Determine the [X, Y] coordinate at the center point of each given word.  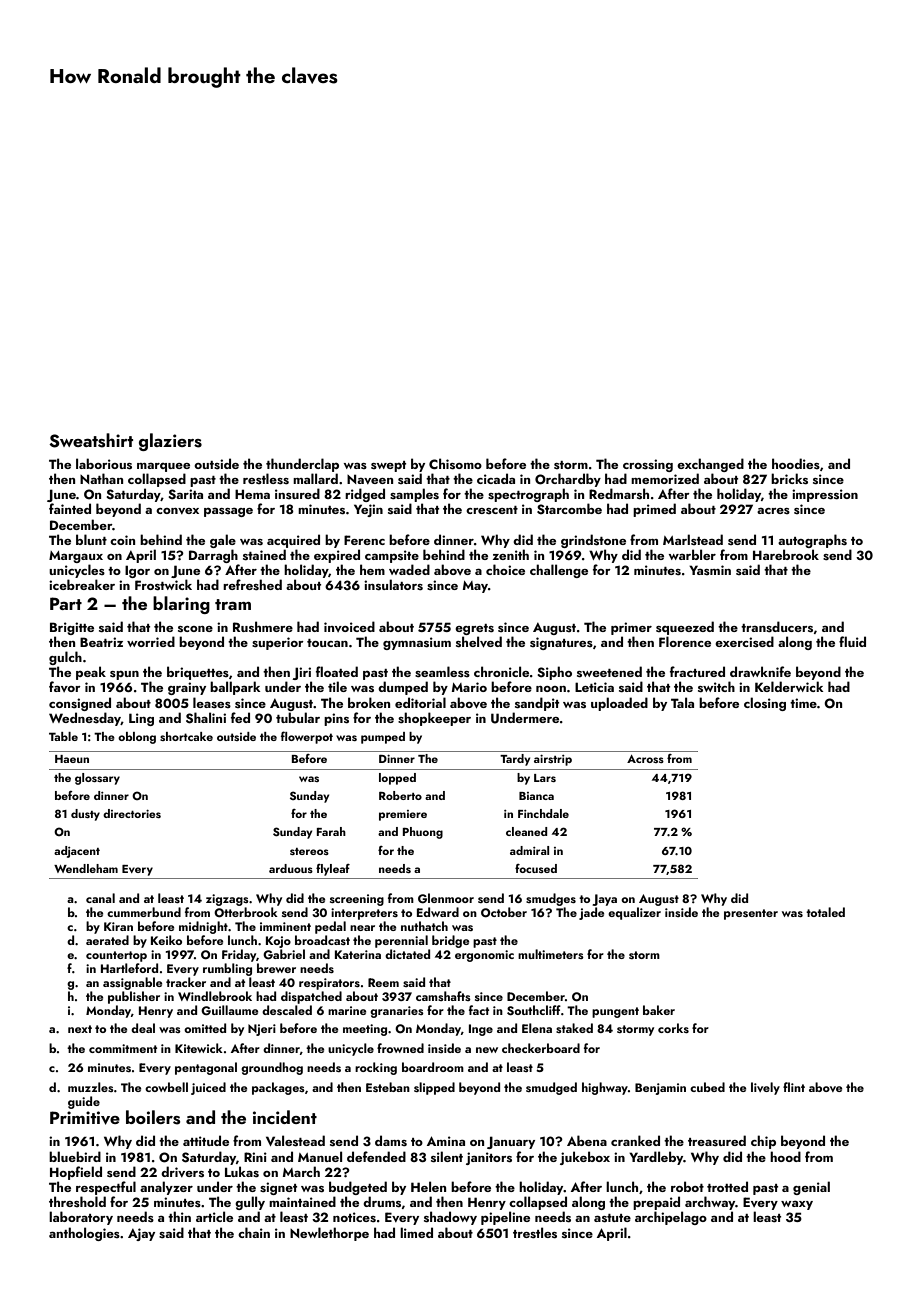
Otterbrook [246, 912]
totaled [825, 912]
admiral [529, 850]
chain [254, 1232]
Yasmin [710, 570]
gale [223, 541]
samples [414, 495]
